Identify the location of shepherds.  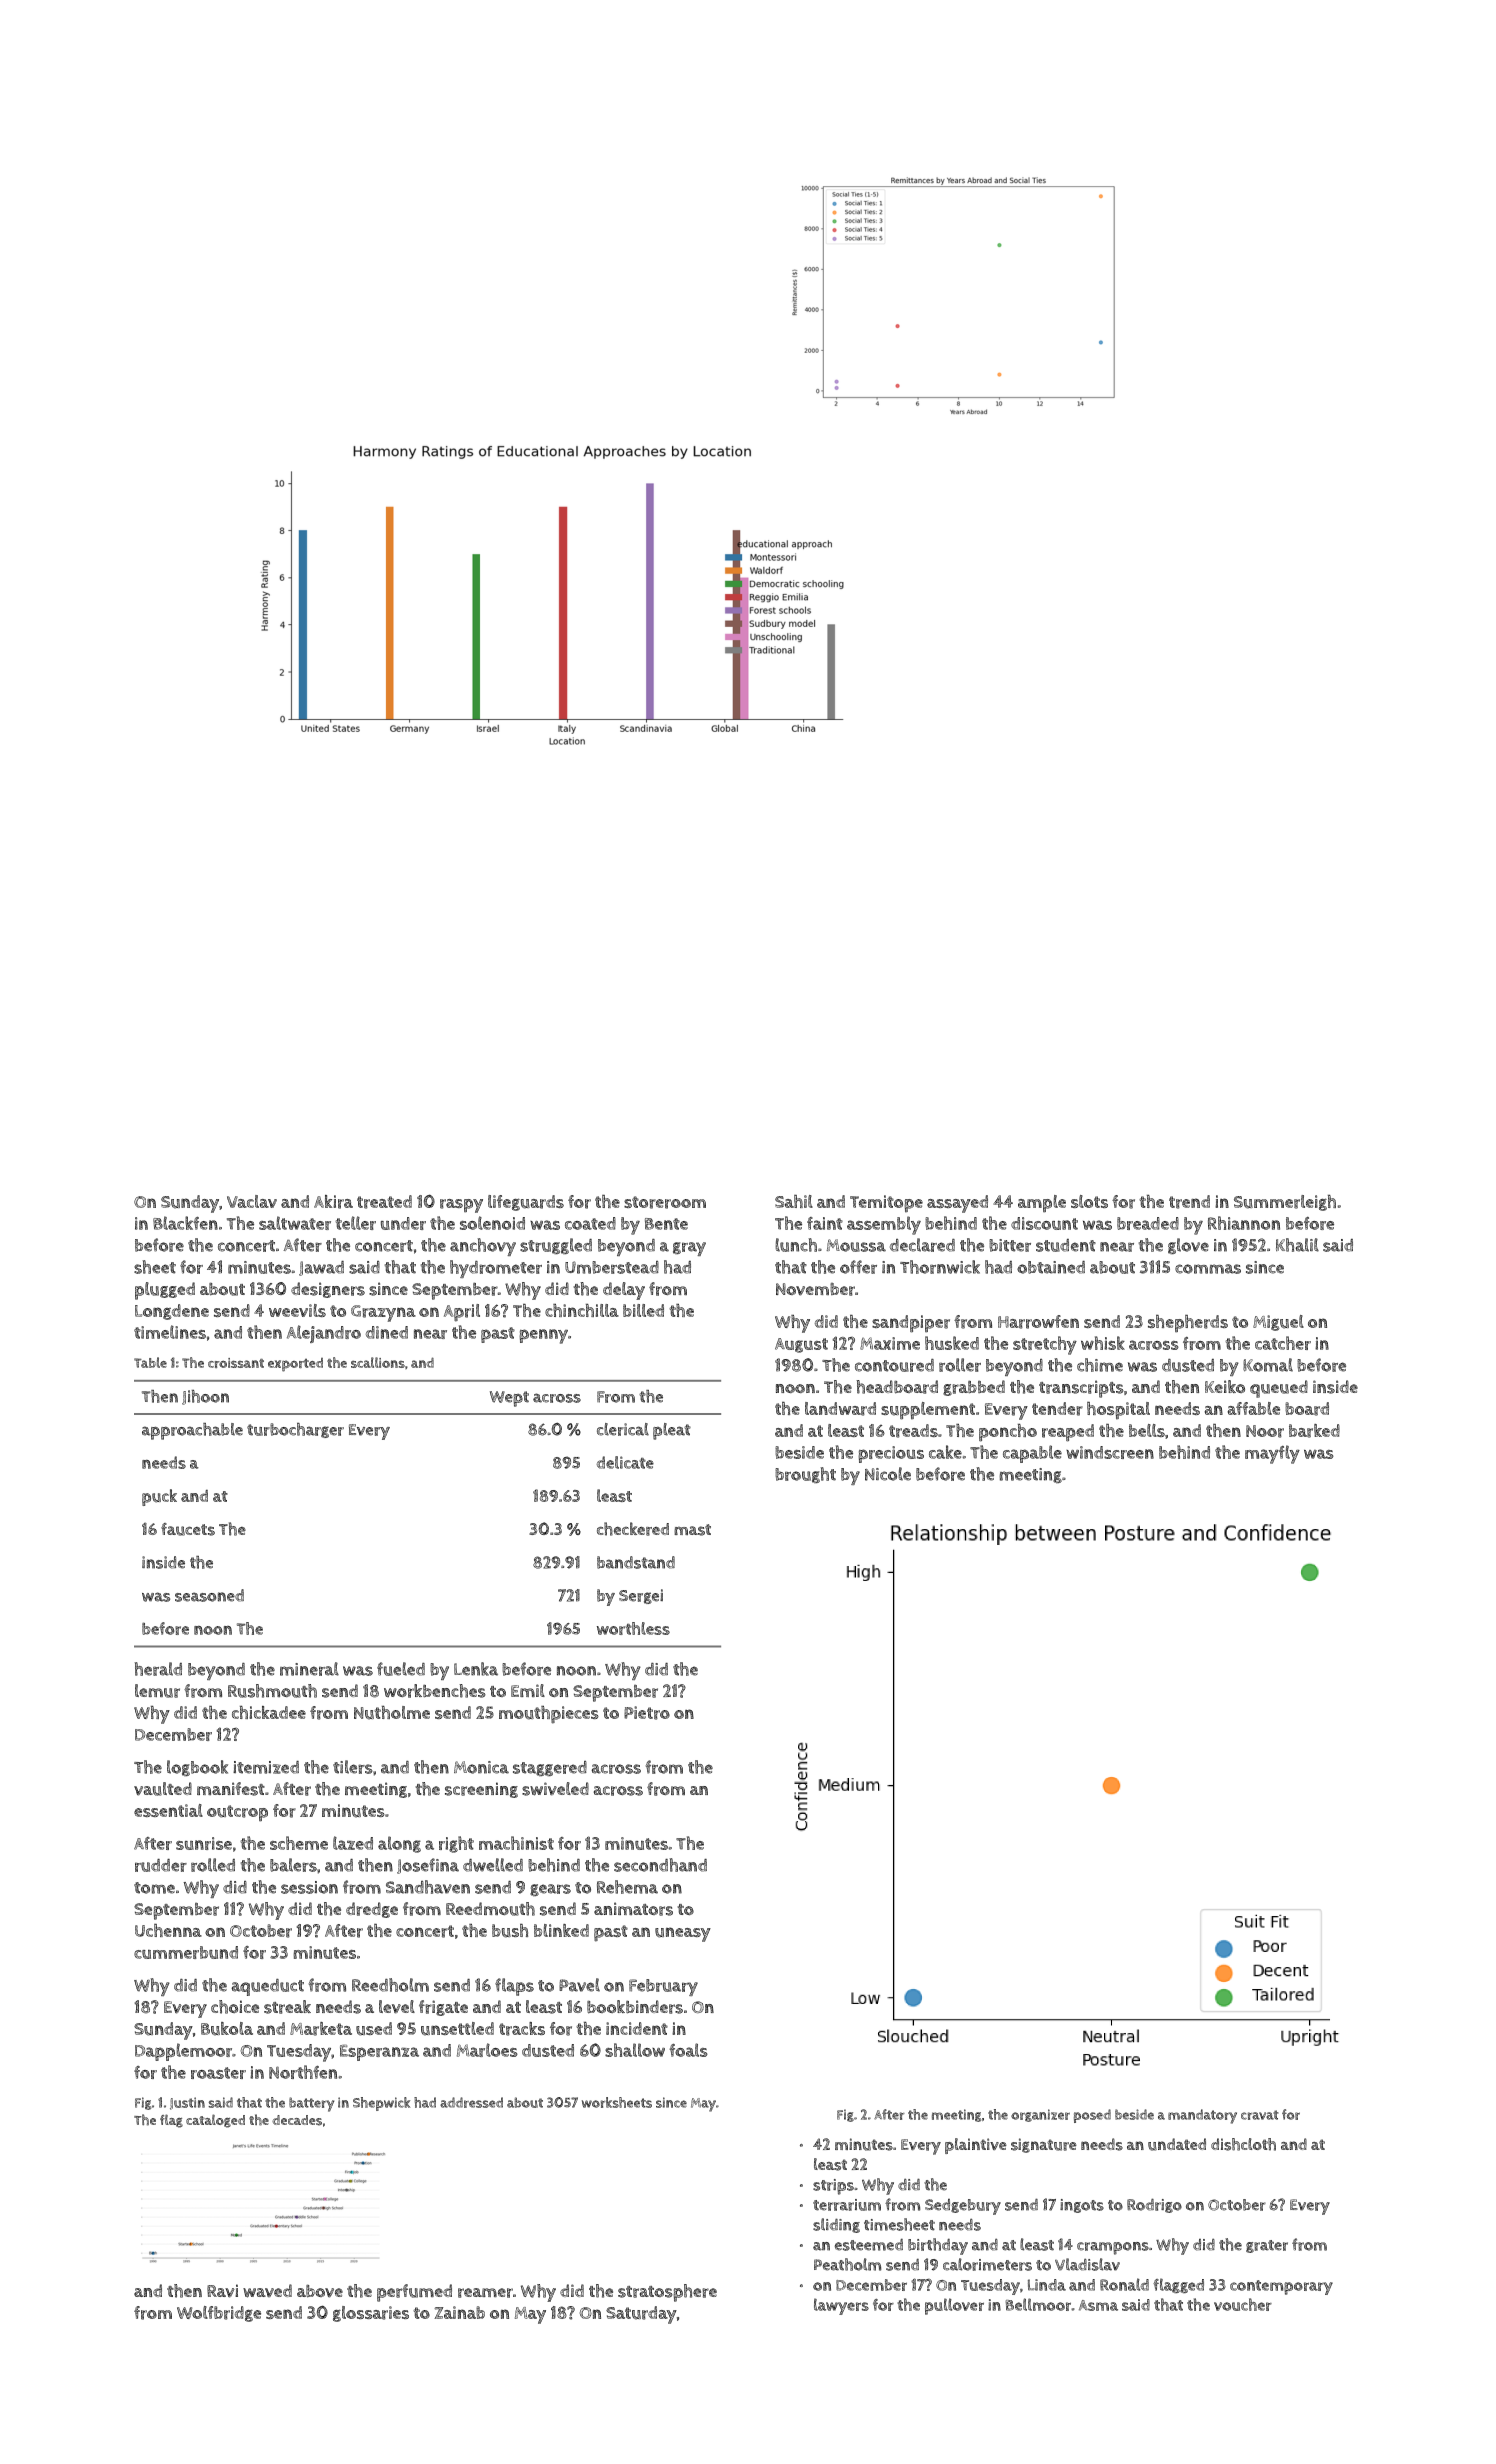
(1188, 1323).
